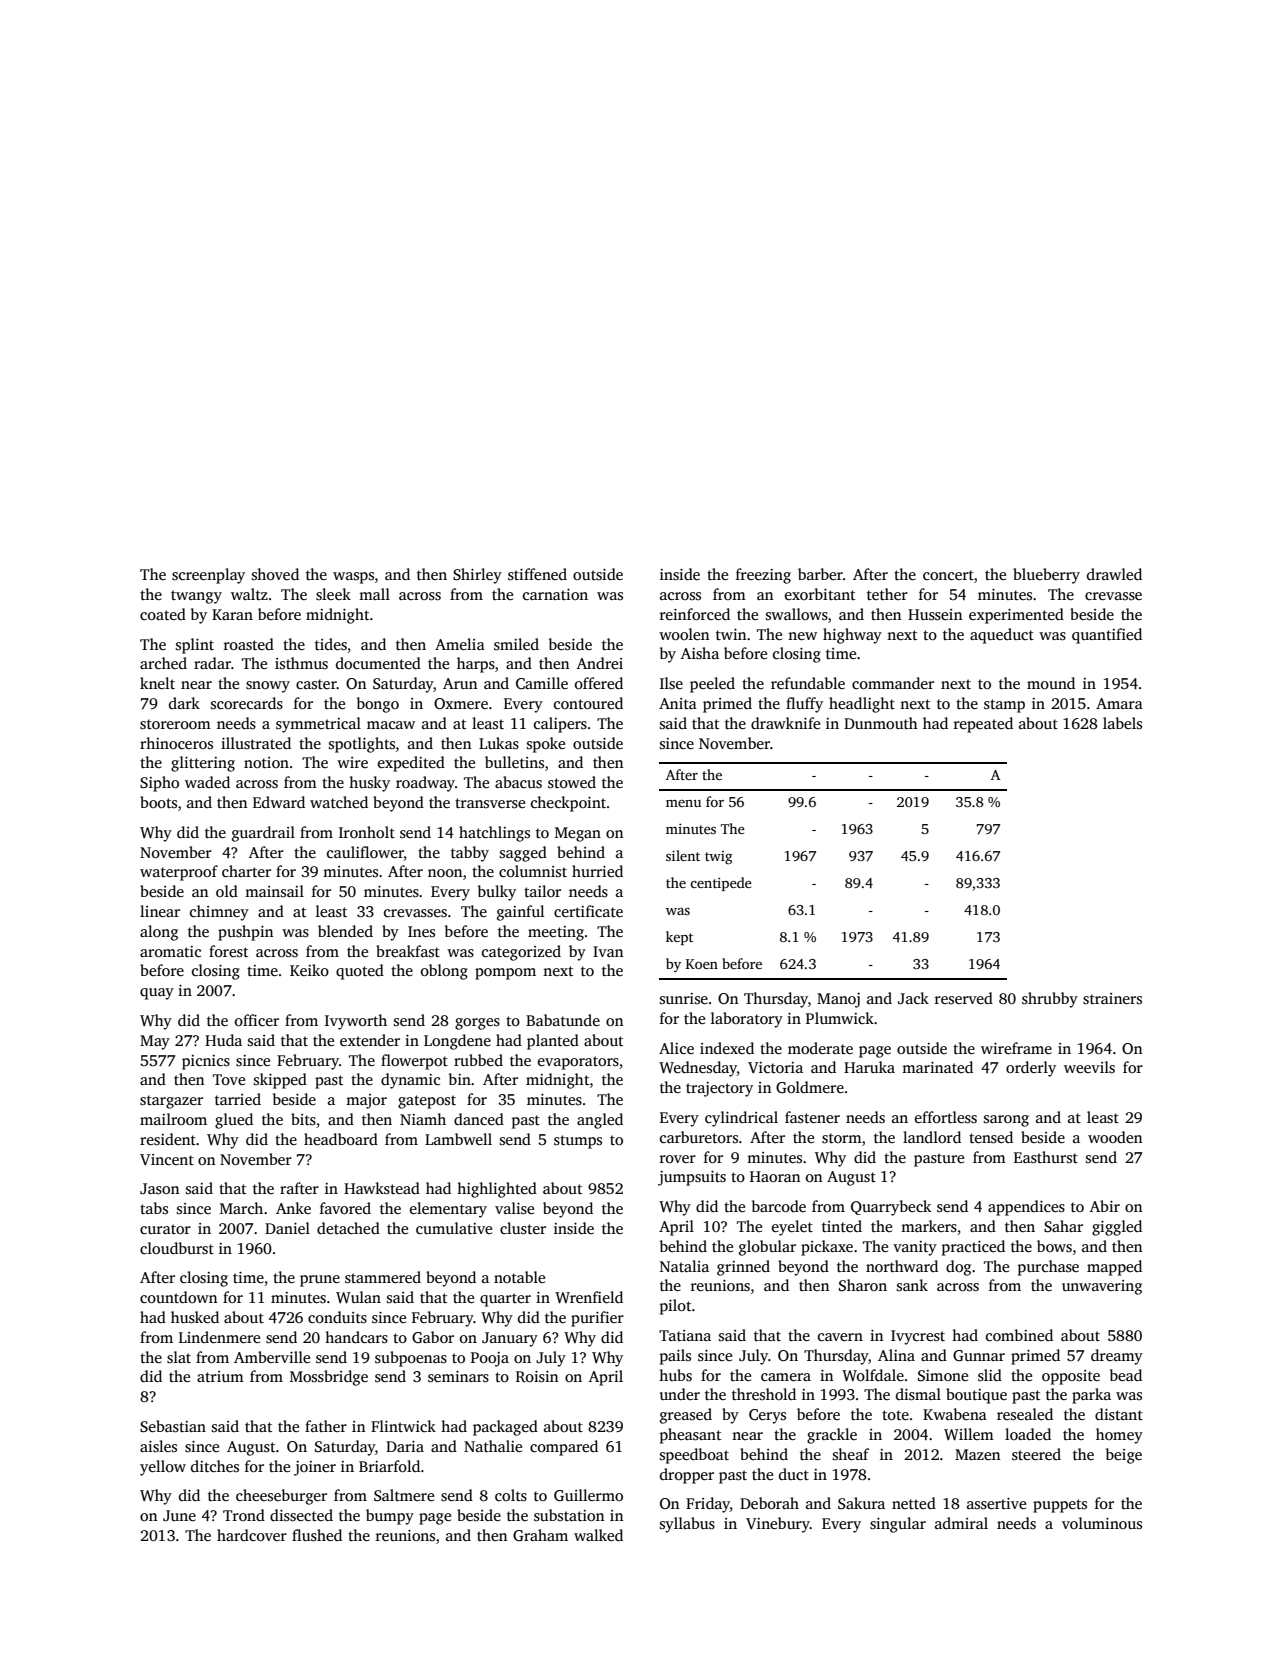 Image resolution: width=1283 pixels, height=1660 pixels. What do you see at coordinates (555, 594) in the screenshot?
I see `carnation` at bounding box center [555, 594].
